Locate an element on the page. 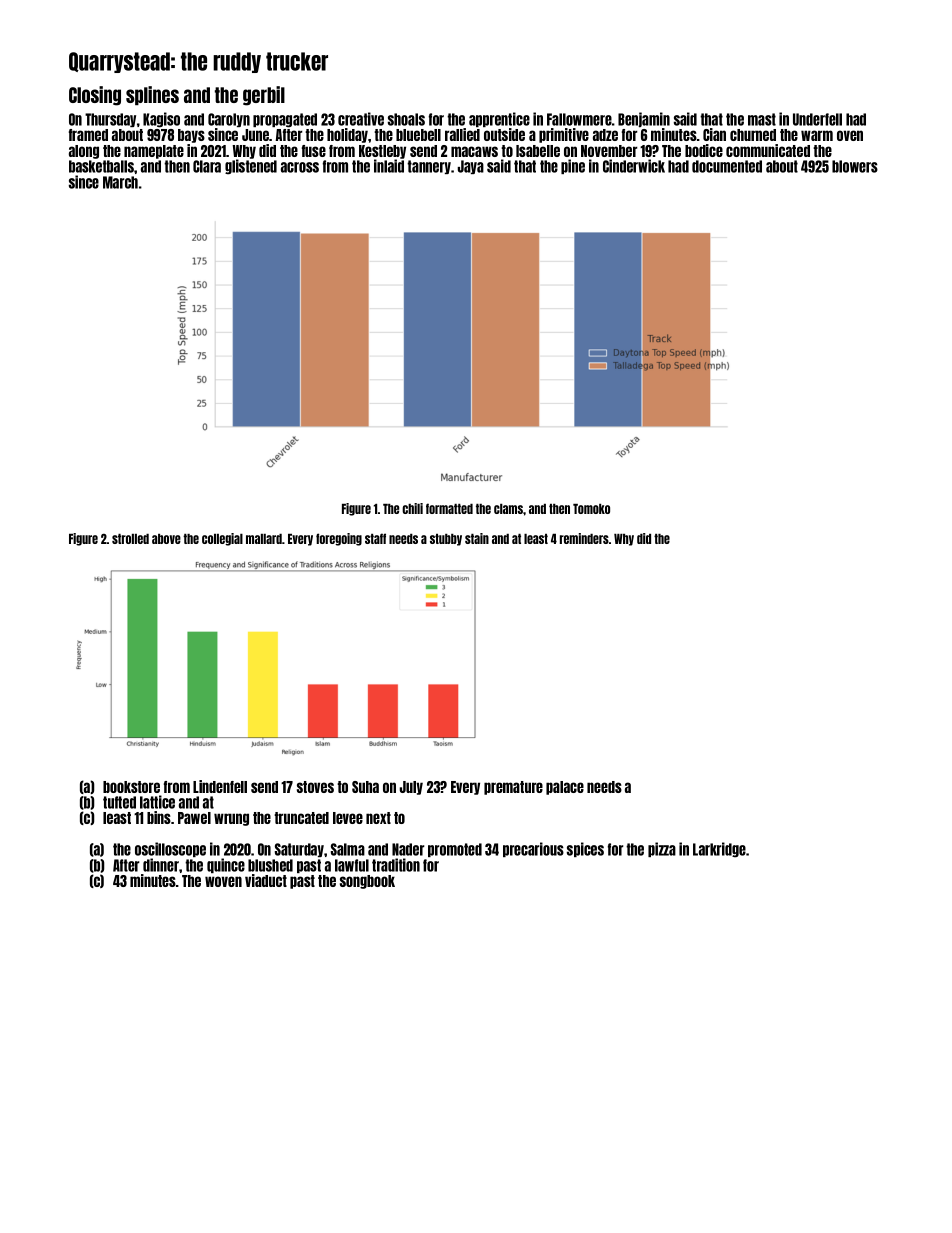  spices is located at coordinates (585, 849).
